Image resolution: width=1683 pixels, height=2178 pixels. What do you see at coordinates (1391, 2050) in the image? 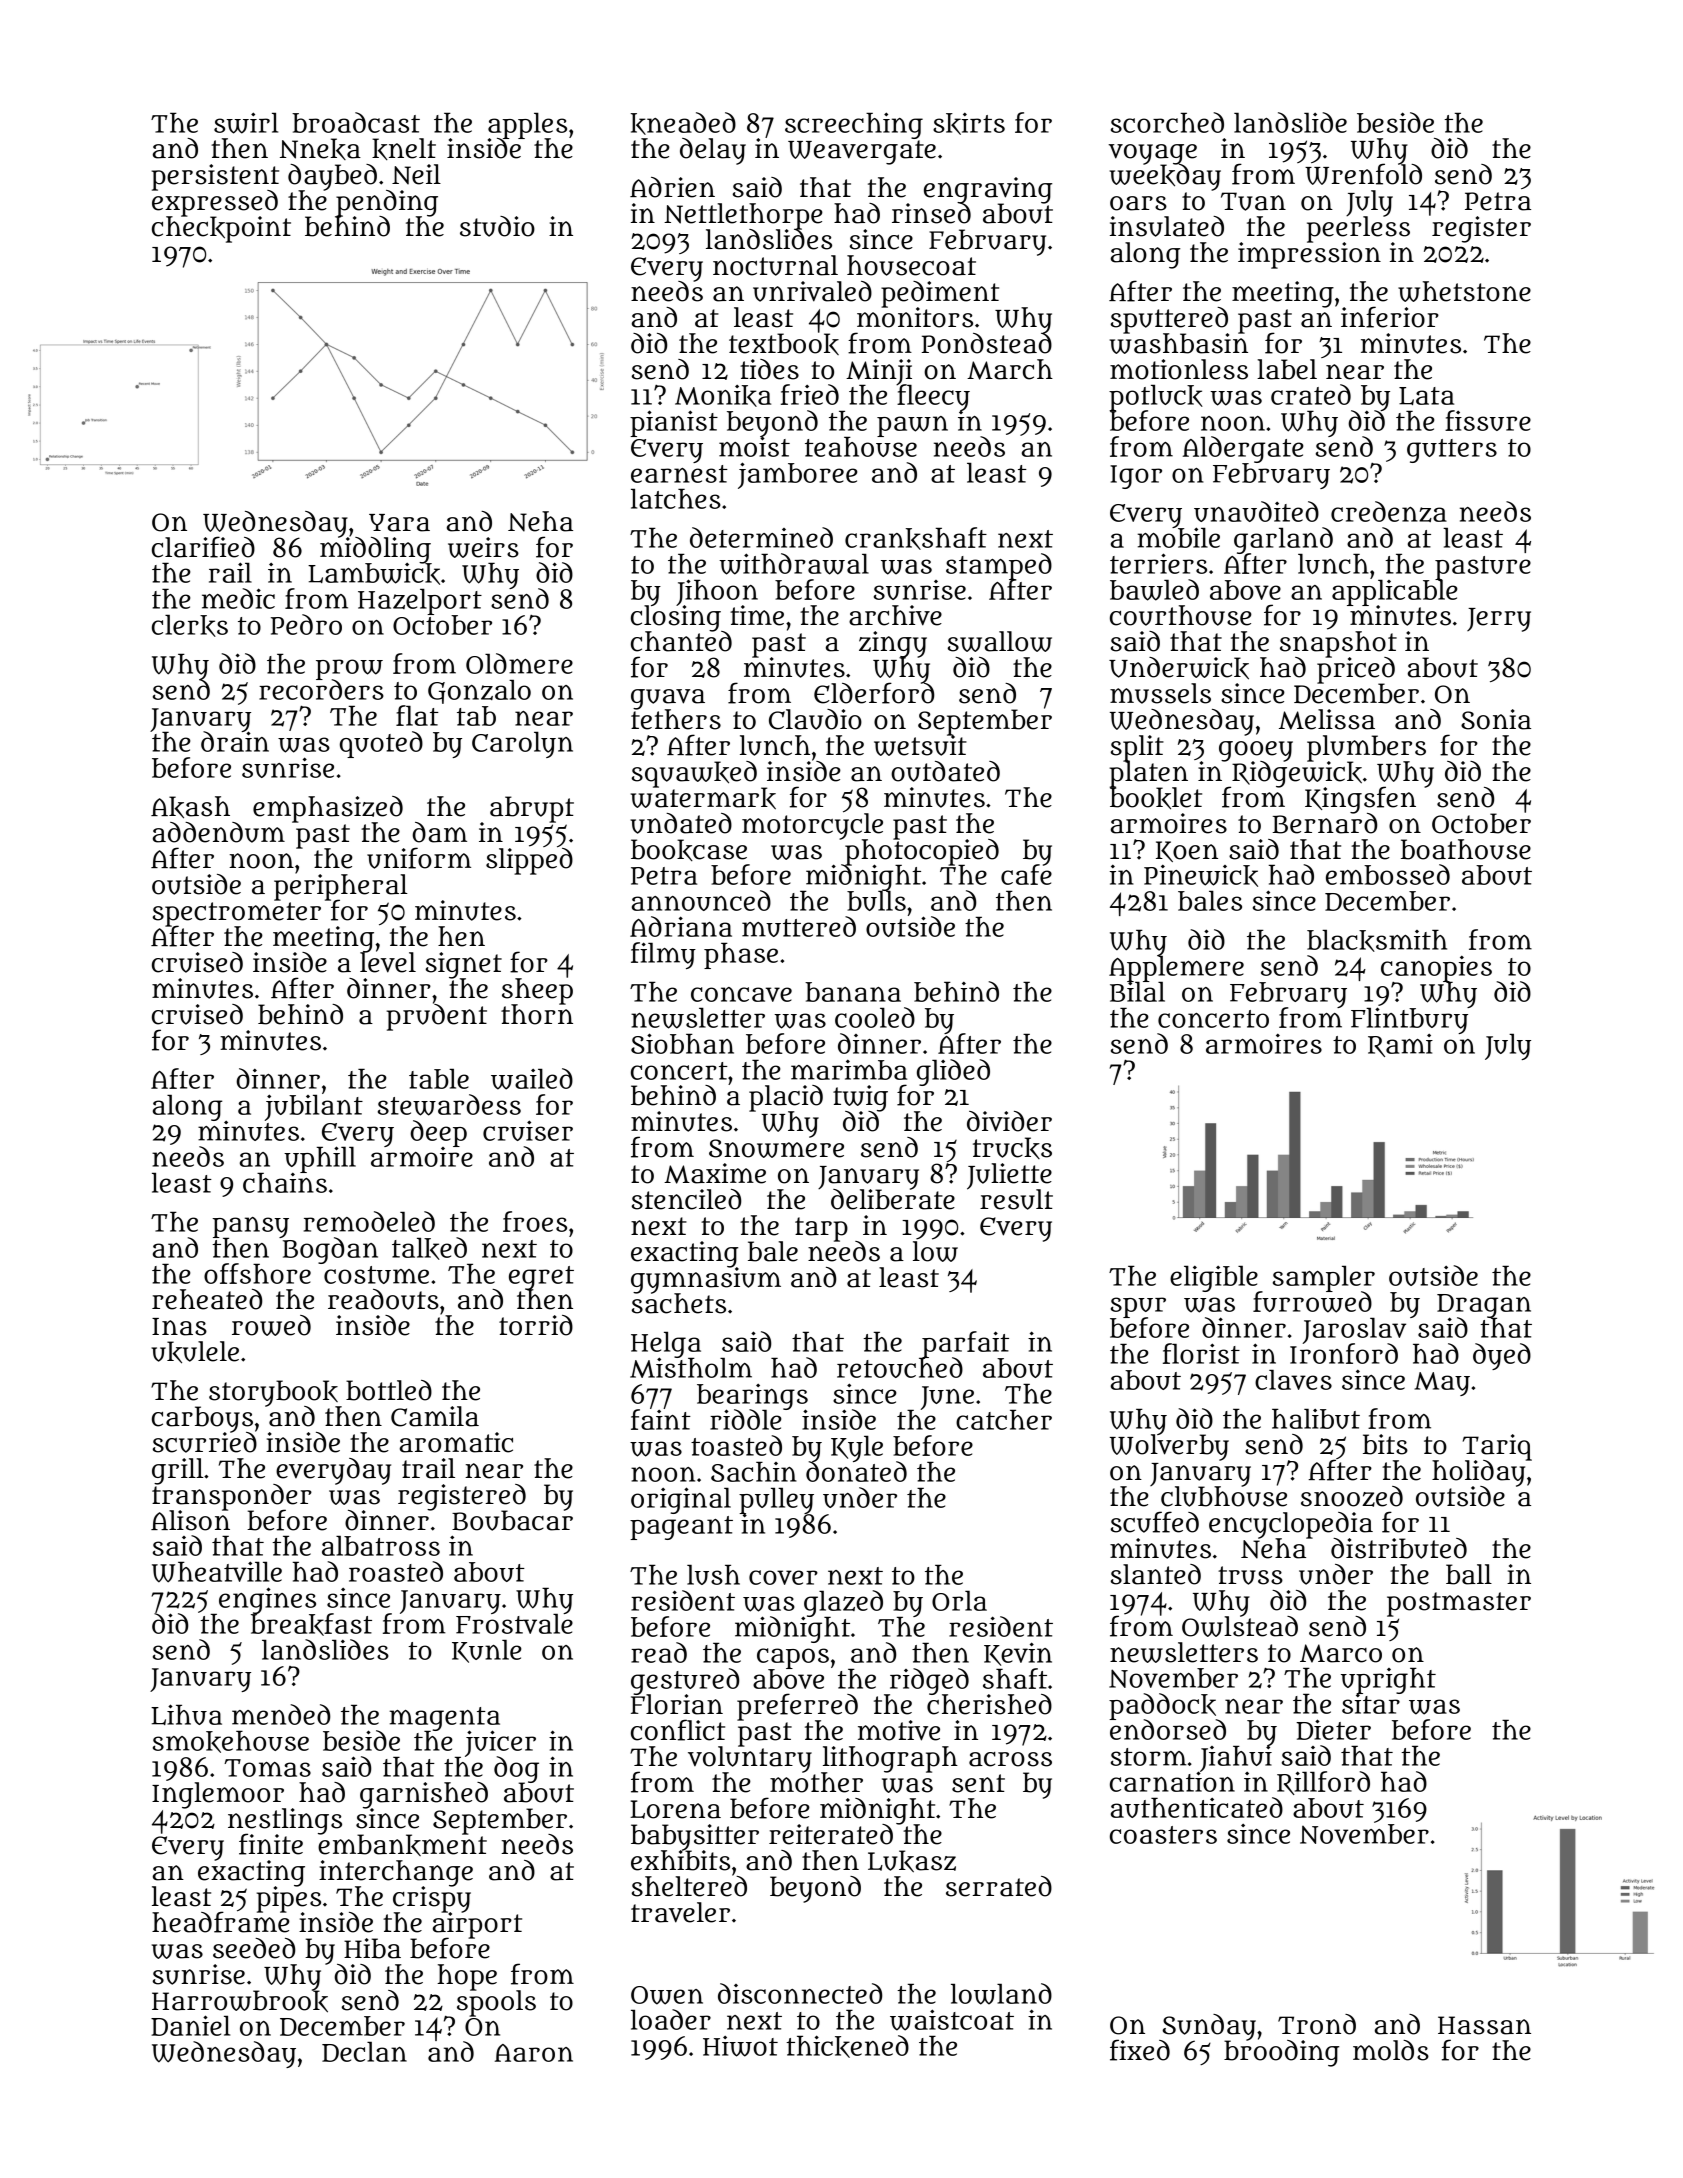
I see `molds` at bounding box center [1391, 2050].
